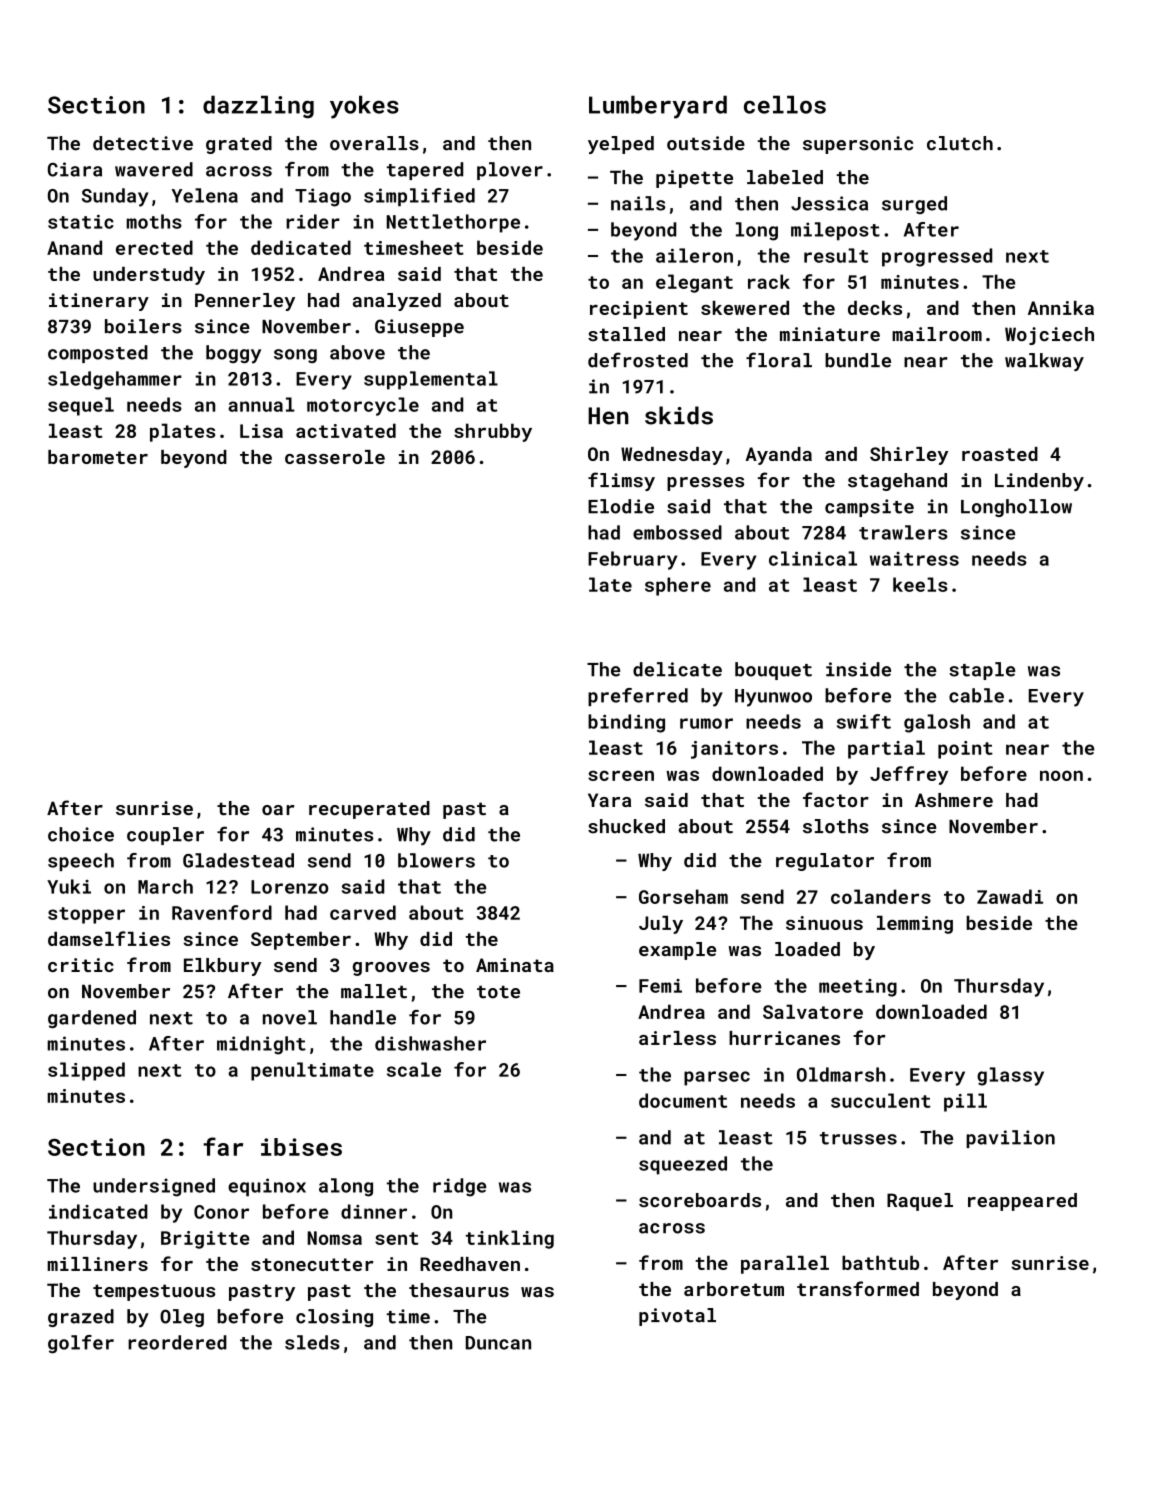 This screenshot has height=1490, width=1151. Describe the element at coordinates (374, 143) in the screenshot. I see `overalls` at that location.
